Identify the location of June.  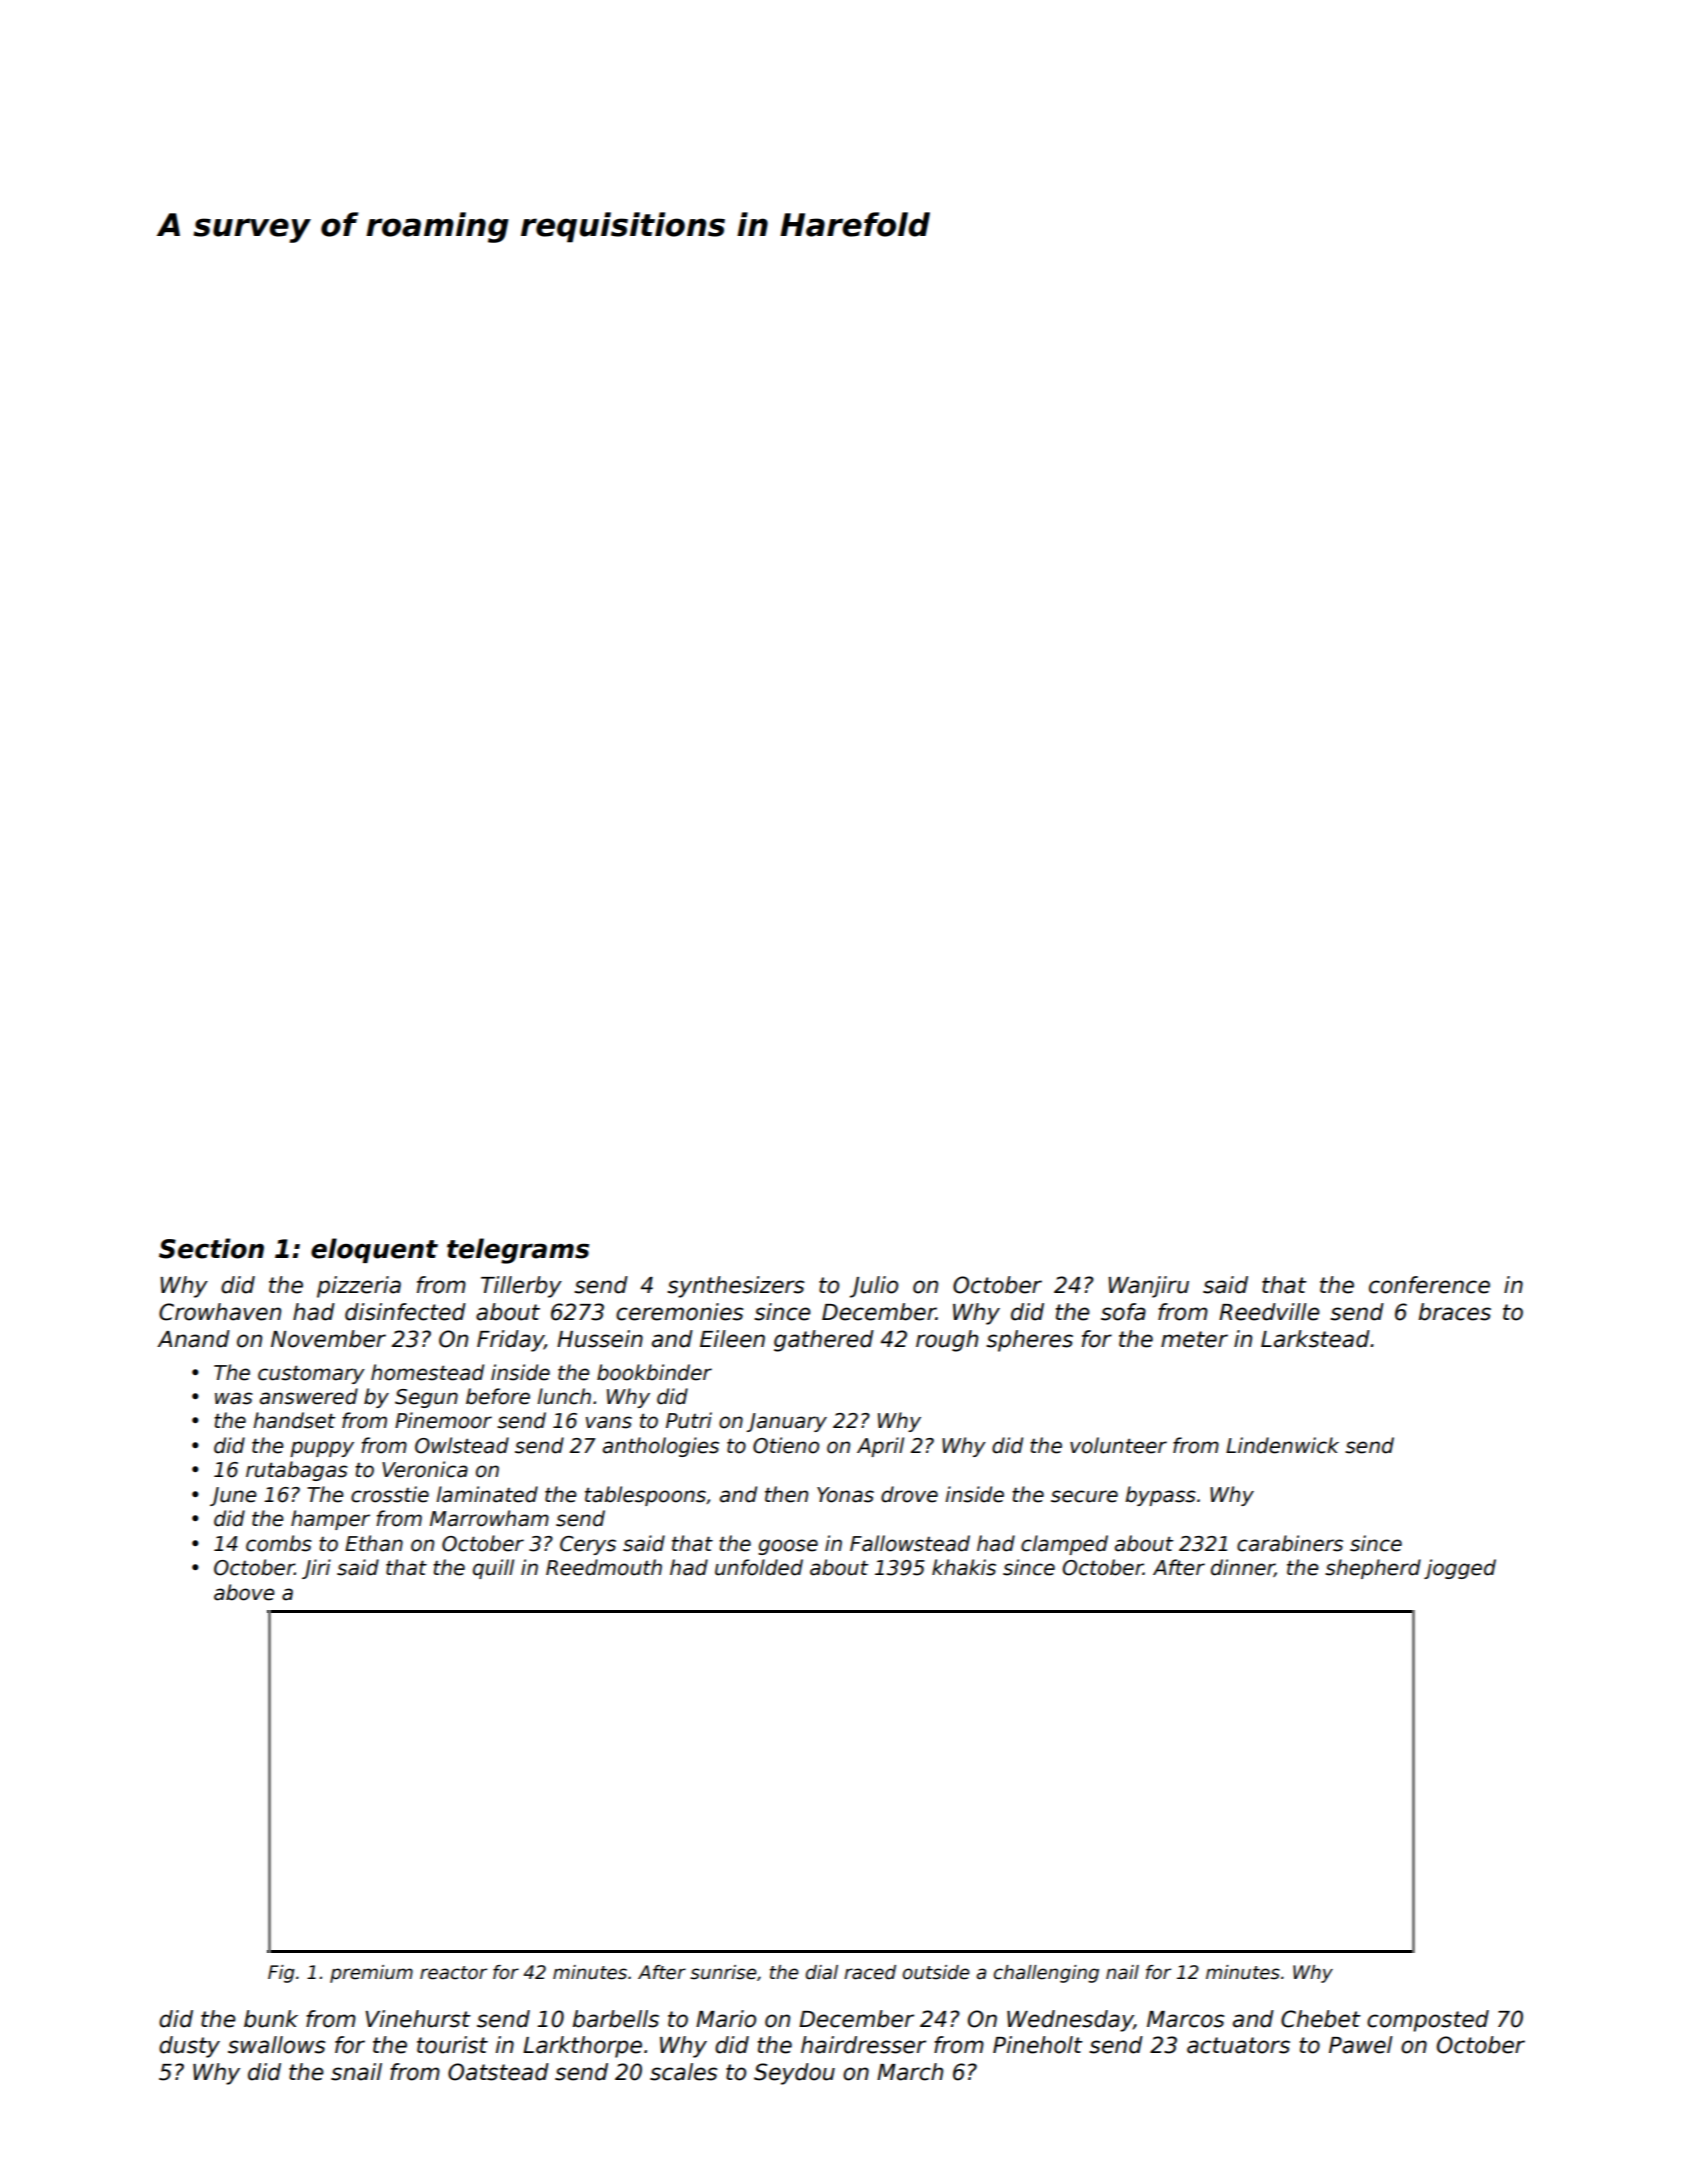
(233, 1496).
